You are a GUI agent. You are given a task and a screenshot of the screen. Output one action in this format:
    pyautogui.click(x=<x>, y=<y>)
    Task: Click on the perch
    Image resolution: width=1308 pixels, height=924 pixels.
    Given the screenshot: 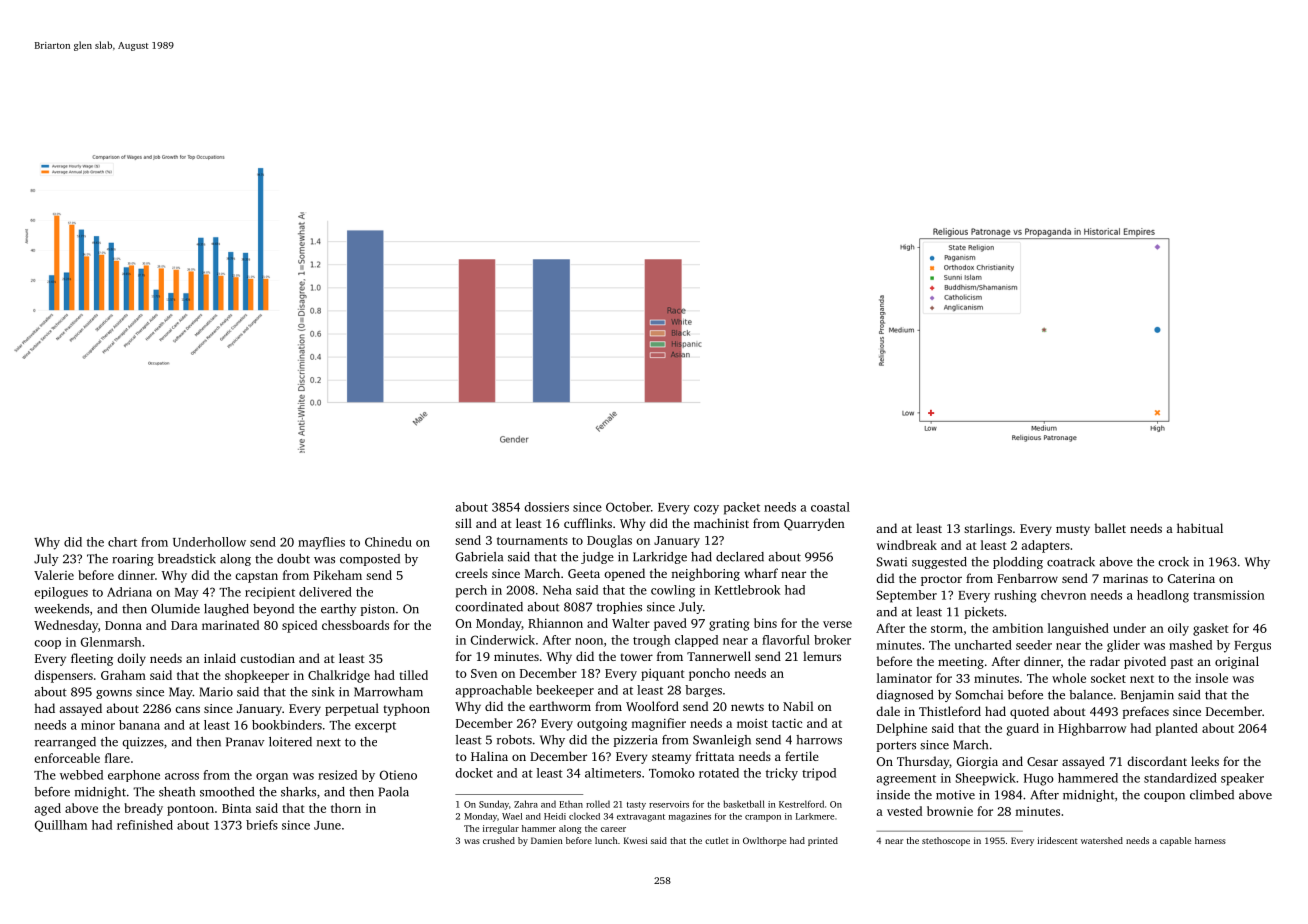 What is the action you would take?
    pyautogui.click(x=471, y=591)
